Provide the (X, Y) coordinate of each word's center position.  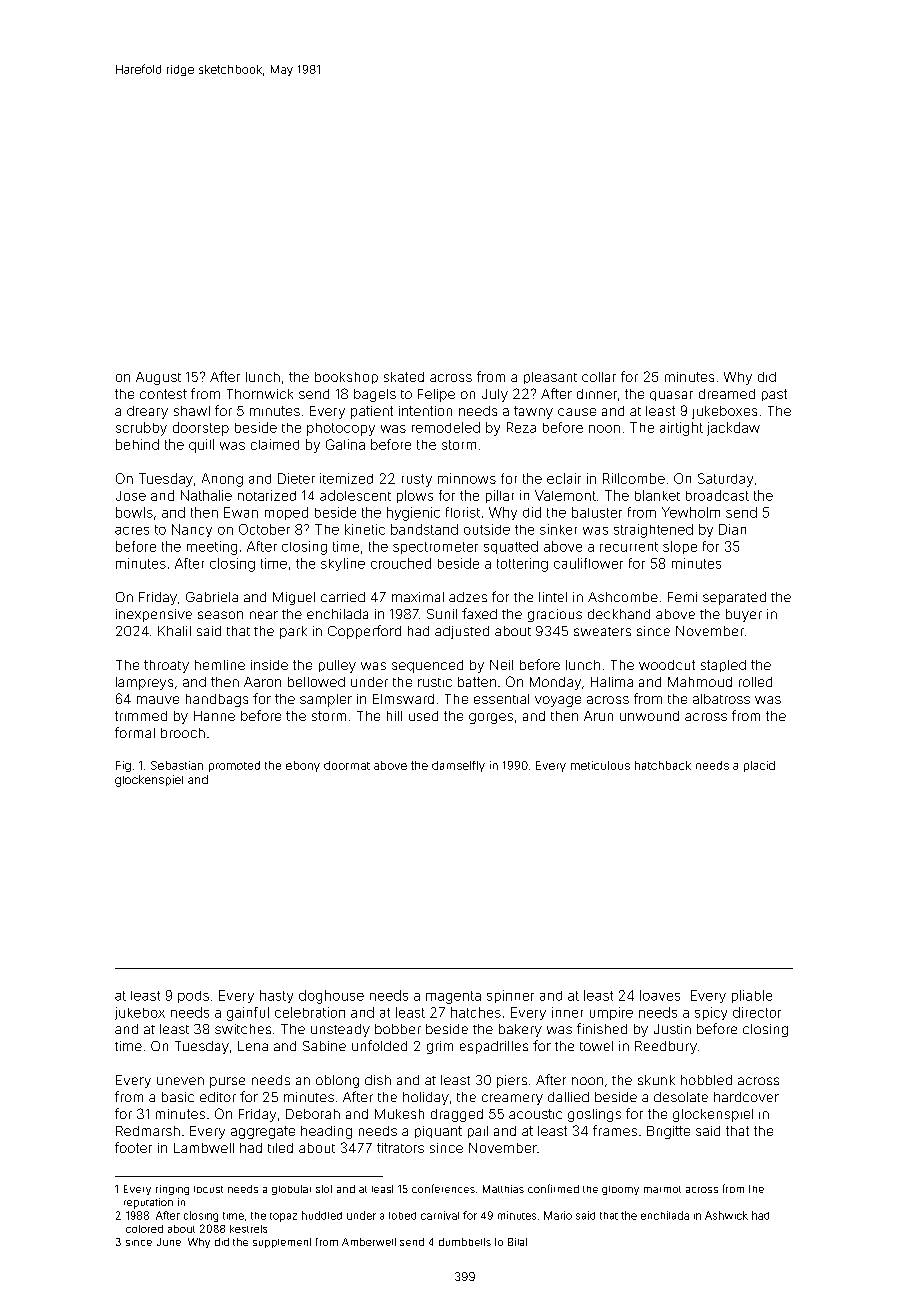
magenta (453, 997)
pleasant (550, 378)
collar (599, 377)
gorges (491, 718)
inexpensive (154, 615)
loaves (660, 995)
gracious (555, 615)
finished (602, 1028)
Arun (598, 716)
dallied (568, 1097)
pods (193, 997)
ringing (172, 1190)
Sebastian (177, 765)
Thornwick (260, 394)
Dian (732, 529)
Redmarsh (148, 1131)
